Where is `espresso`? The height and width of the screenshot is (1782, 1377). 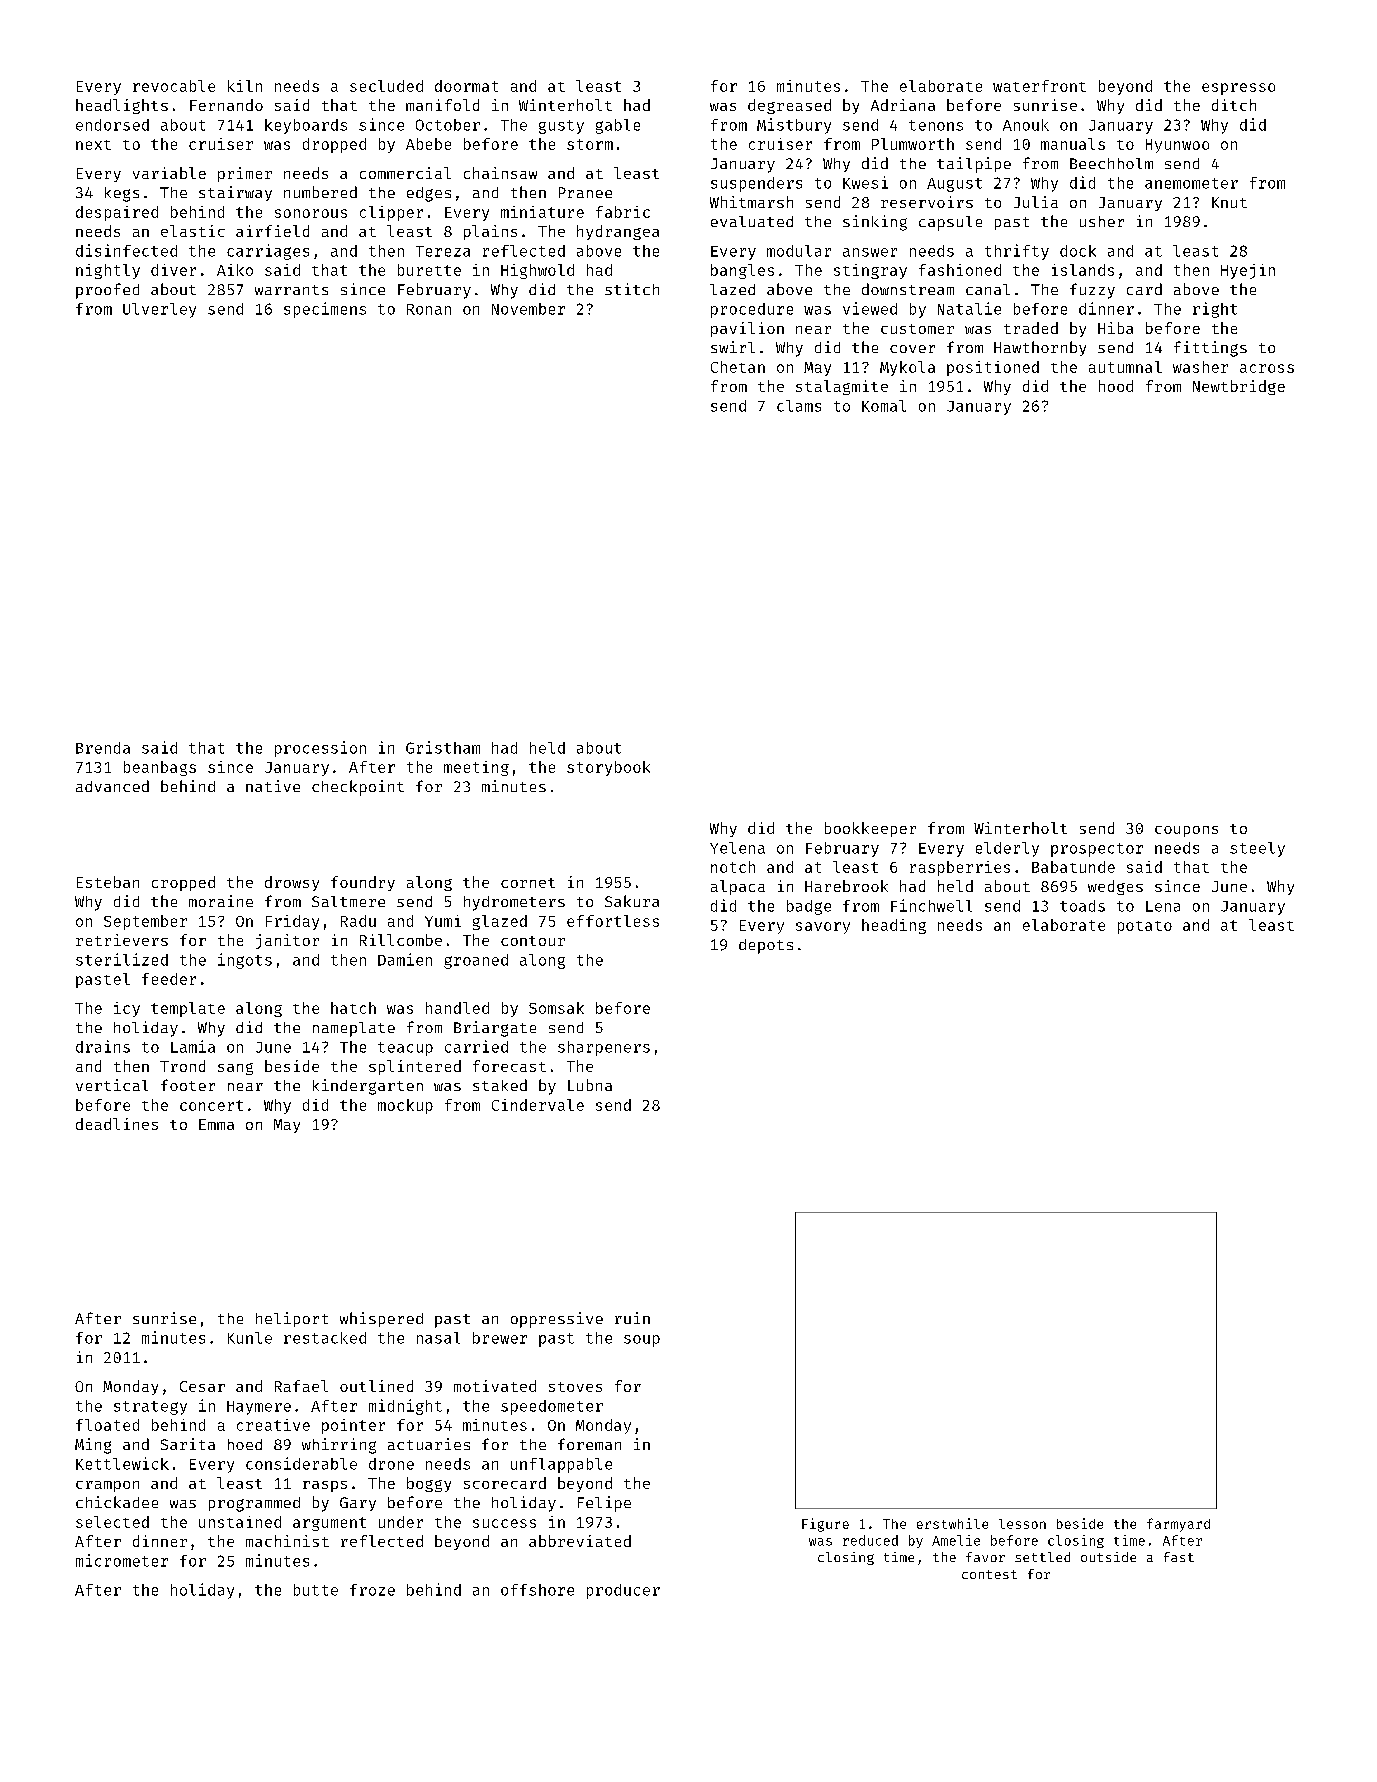
espresso is located at coordinates (1238, 89).
